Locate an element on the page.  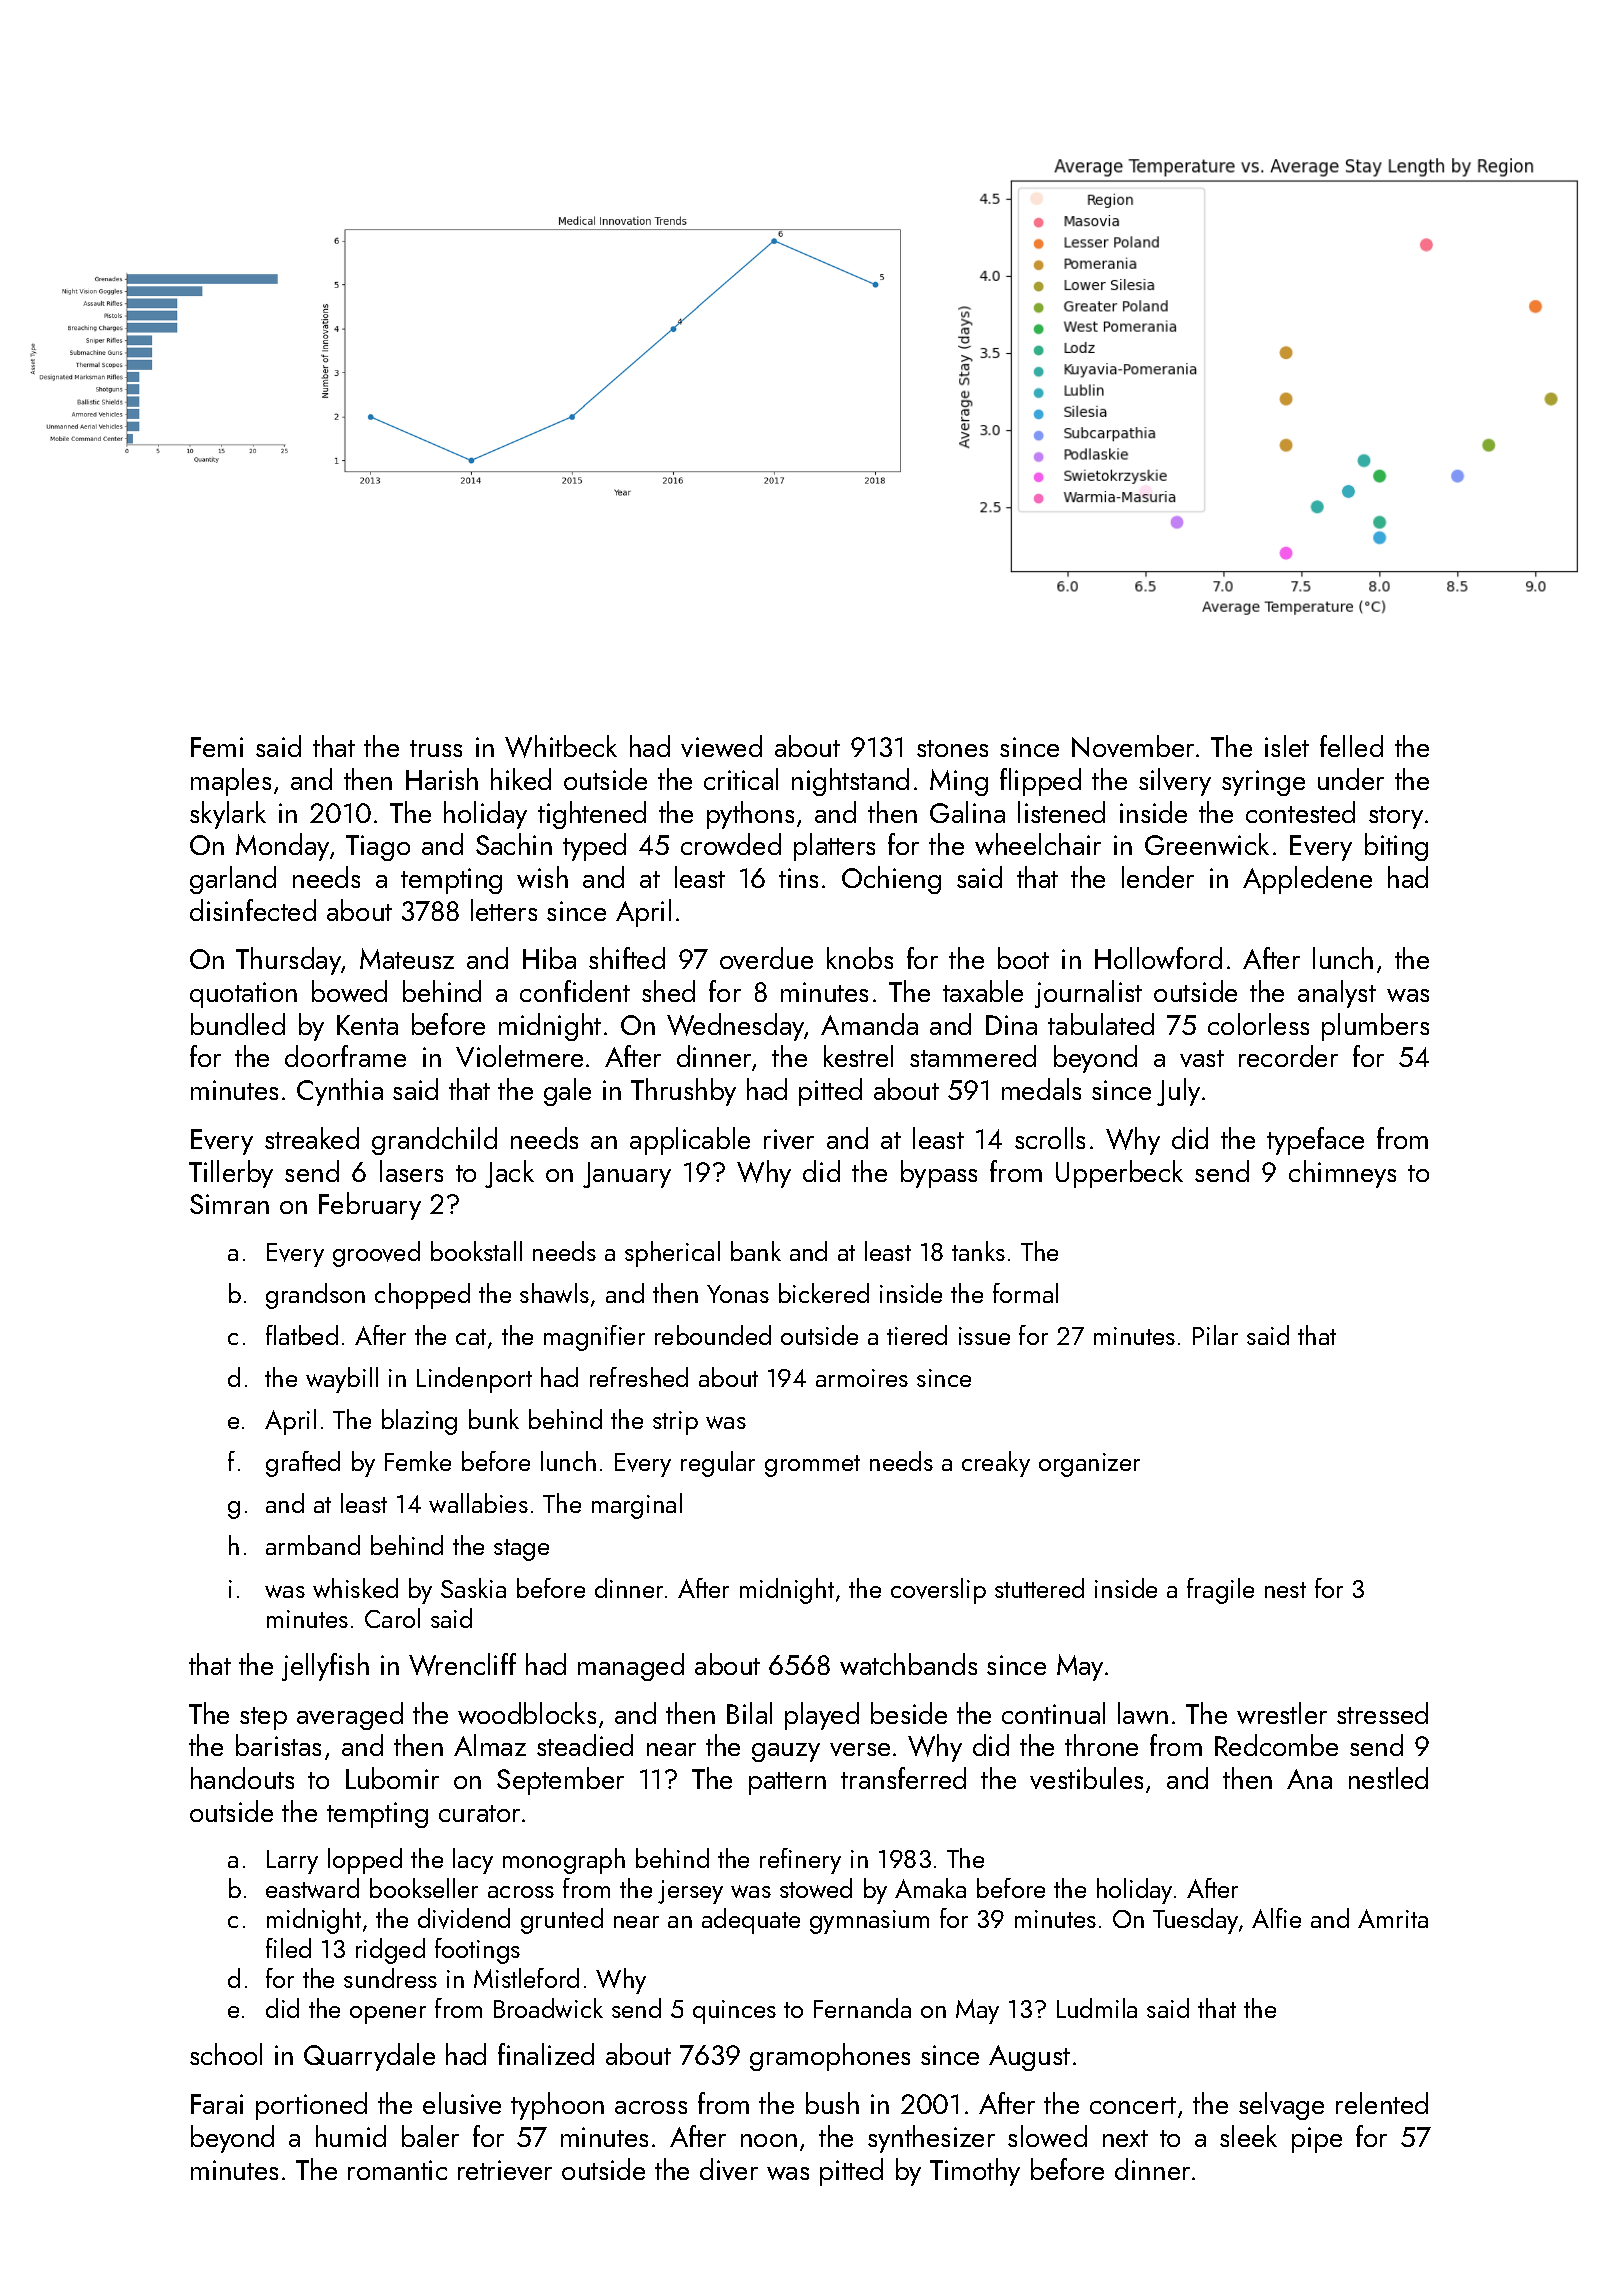
Femi is located at coordinates (217, 747).
